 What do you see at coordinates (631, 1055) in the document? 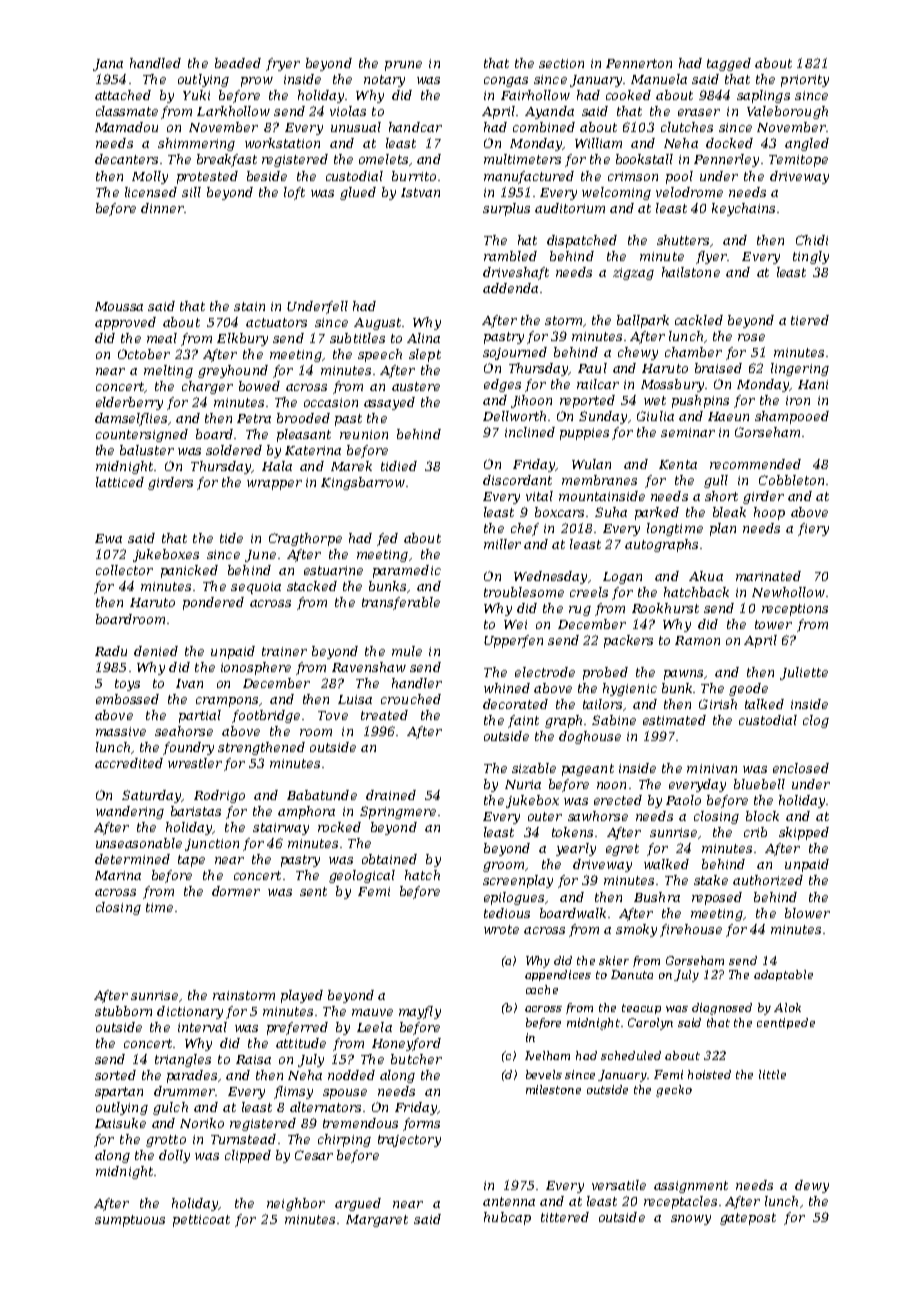
I see `scheduled` at bounding box center [631, 1055].
